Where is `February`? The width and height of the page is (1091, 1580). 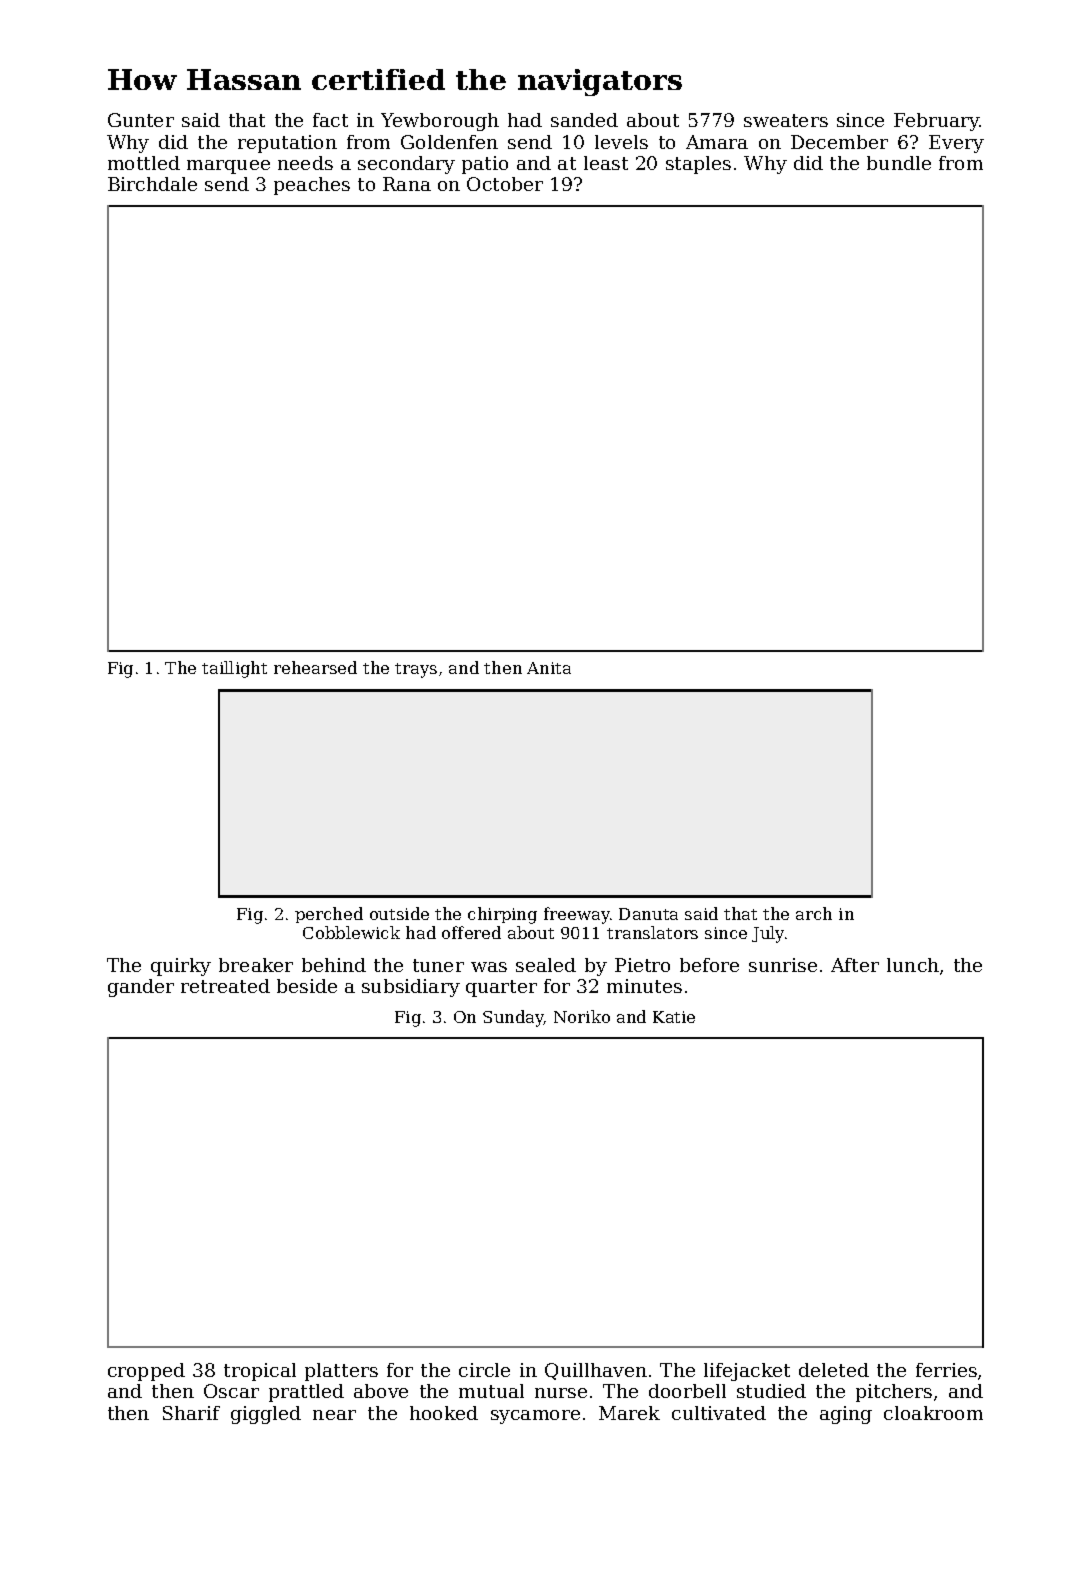
February is located at coordinates (937, 122).
